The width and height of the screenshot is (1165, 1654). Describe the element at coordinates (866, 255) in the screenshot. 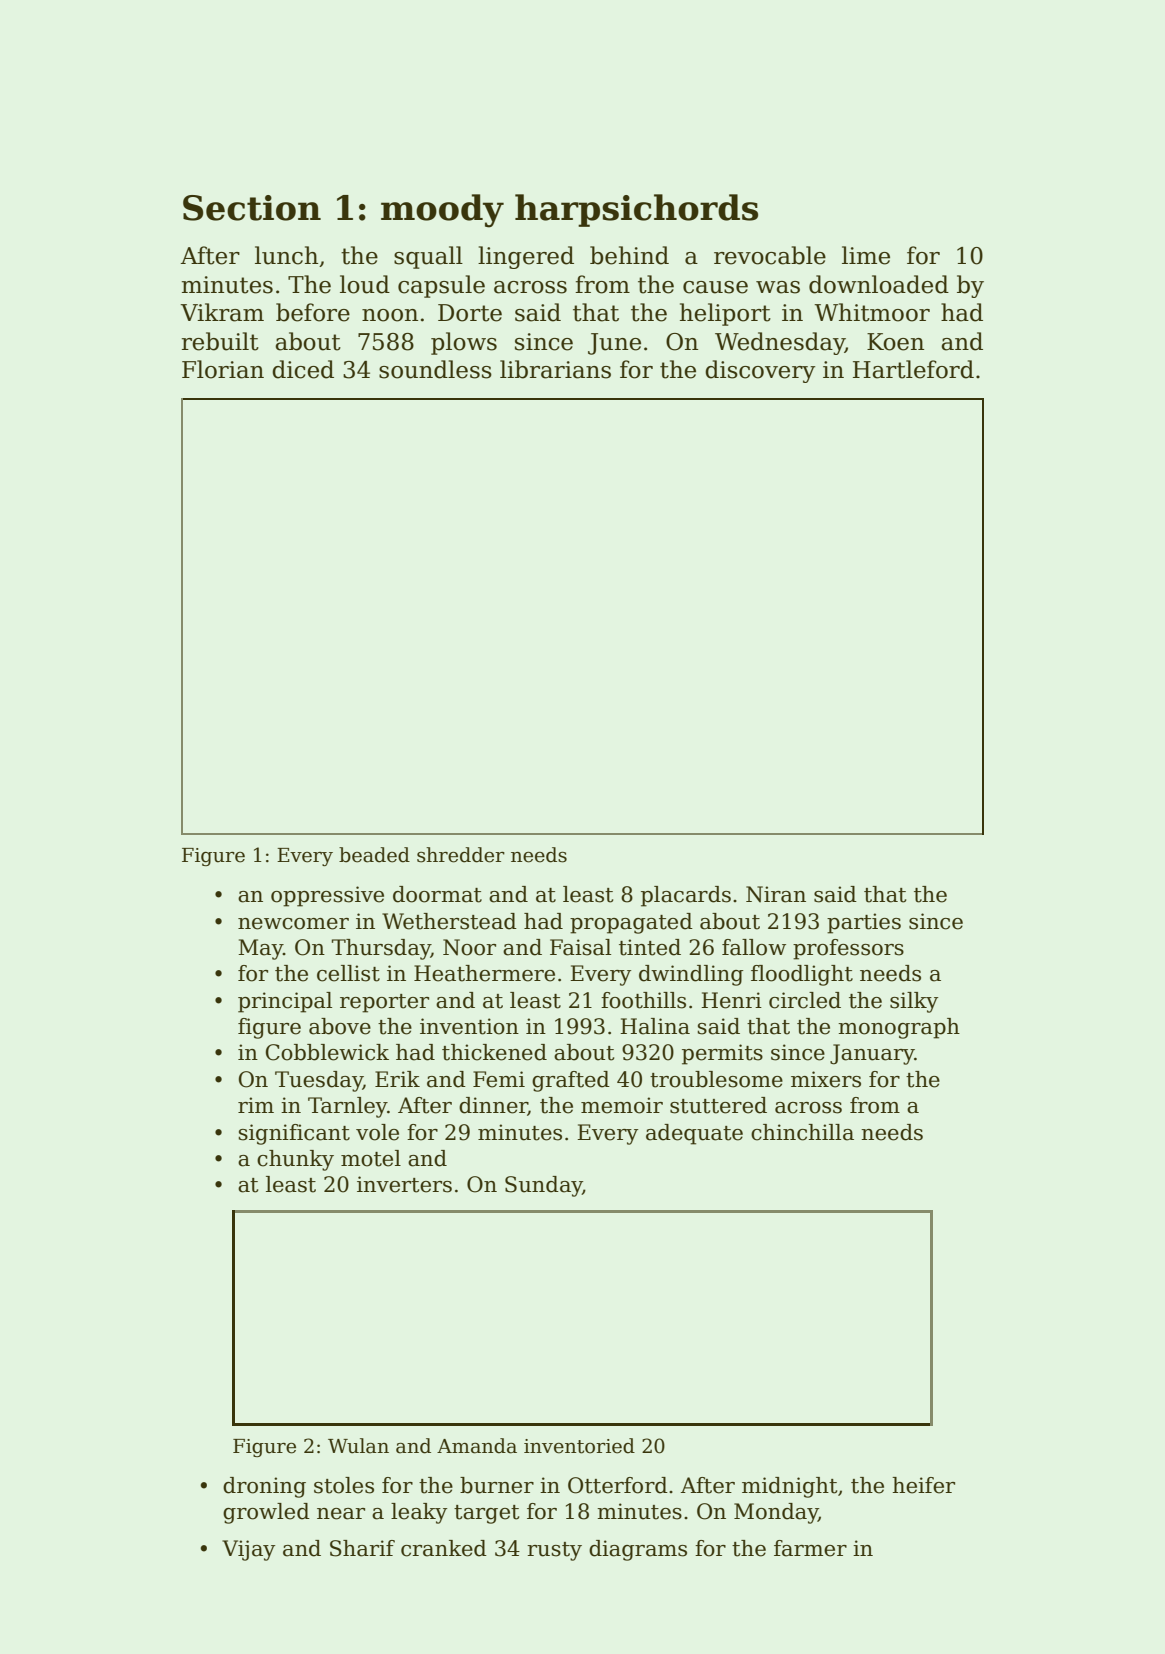

I see `lime` at that location.
